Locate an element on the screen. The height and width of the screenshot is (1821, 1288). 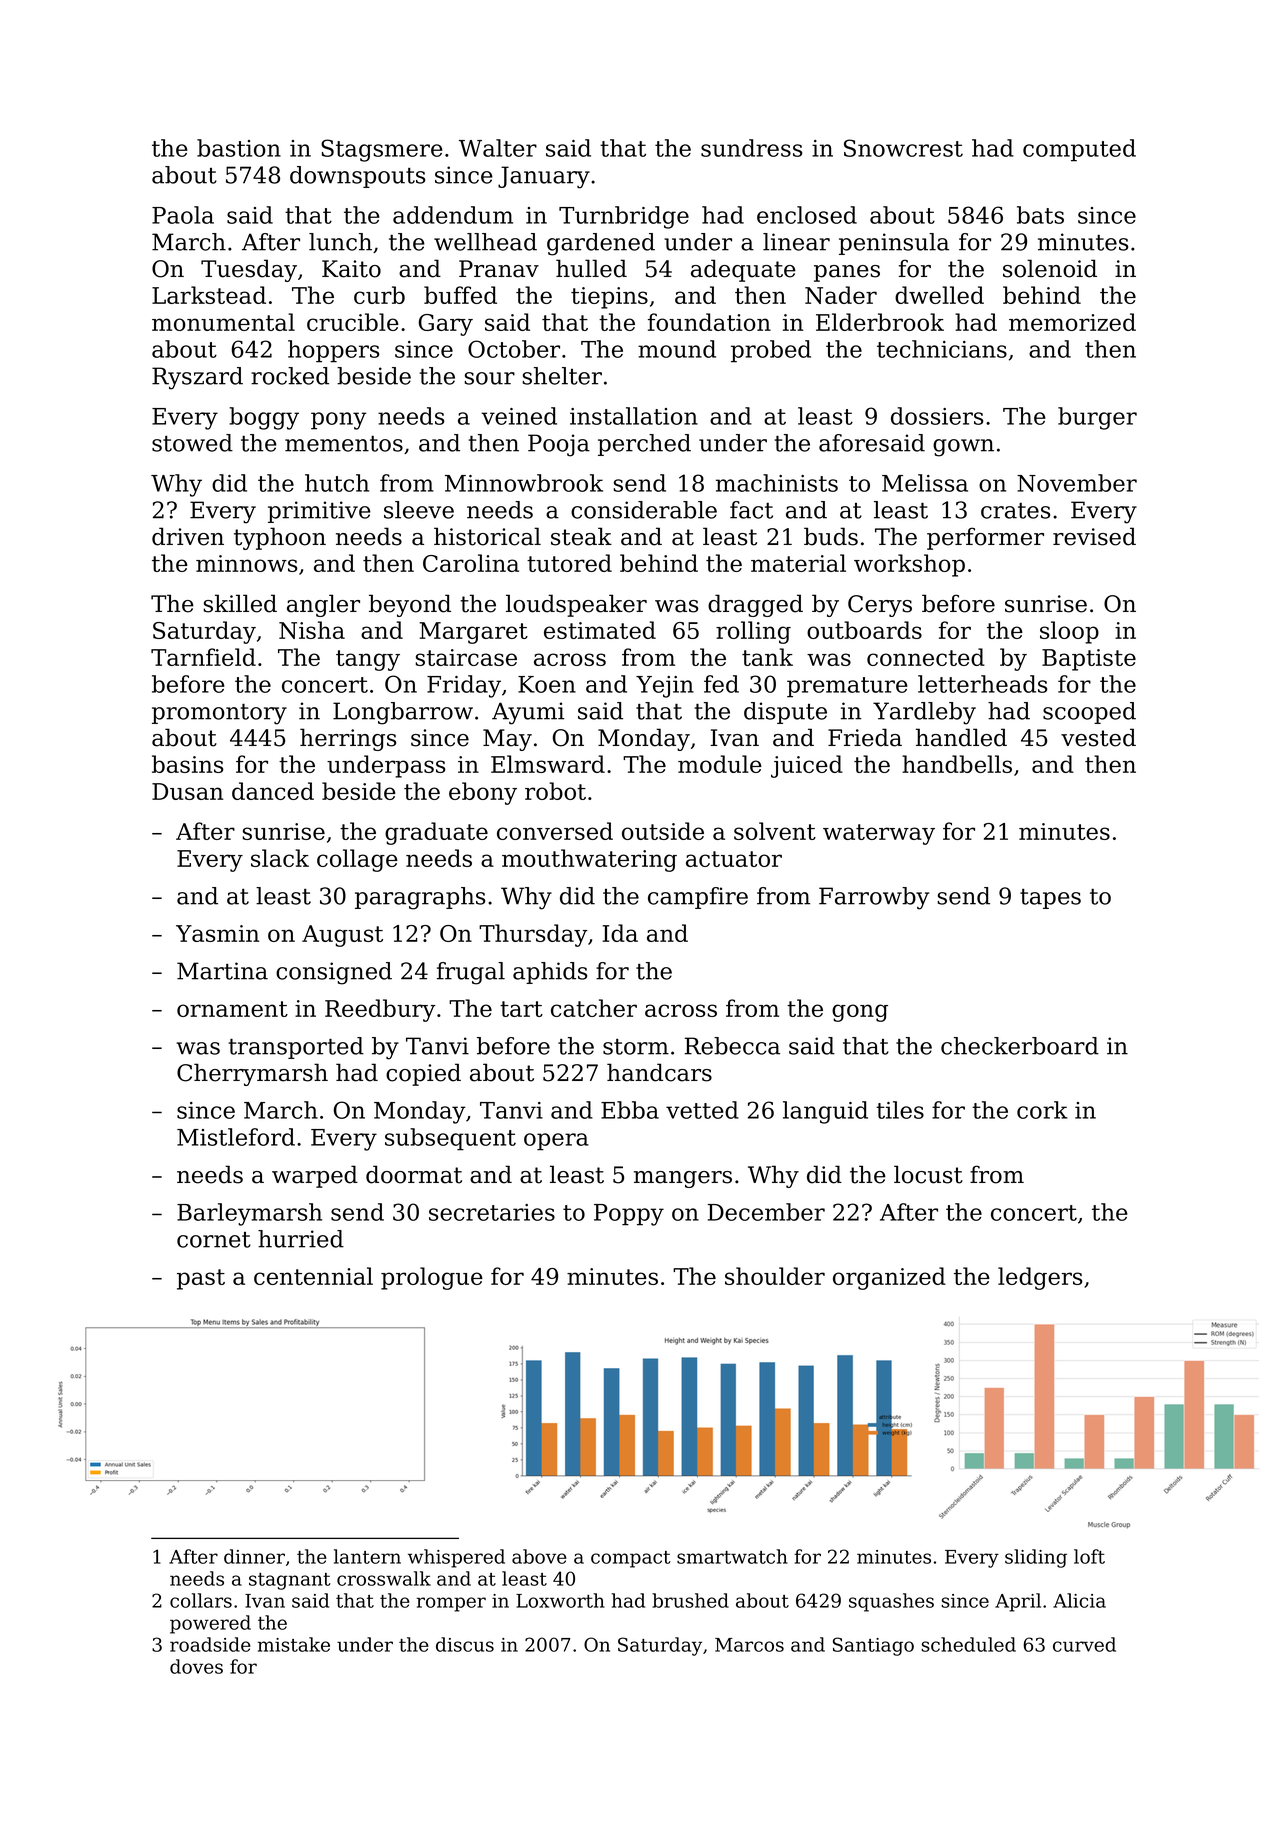
shelter is located at coordinates (562, 376).
